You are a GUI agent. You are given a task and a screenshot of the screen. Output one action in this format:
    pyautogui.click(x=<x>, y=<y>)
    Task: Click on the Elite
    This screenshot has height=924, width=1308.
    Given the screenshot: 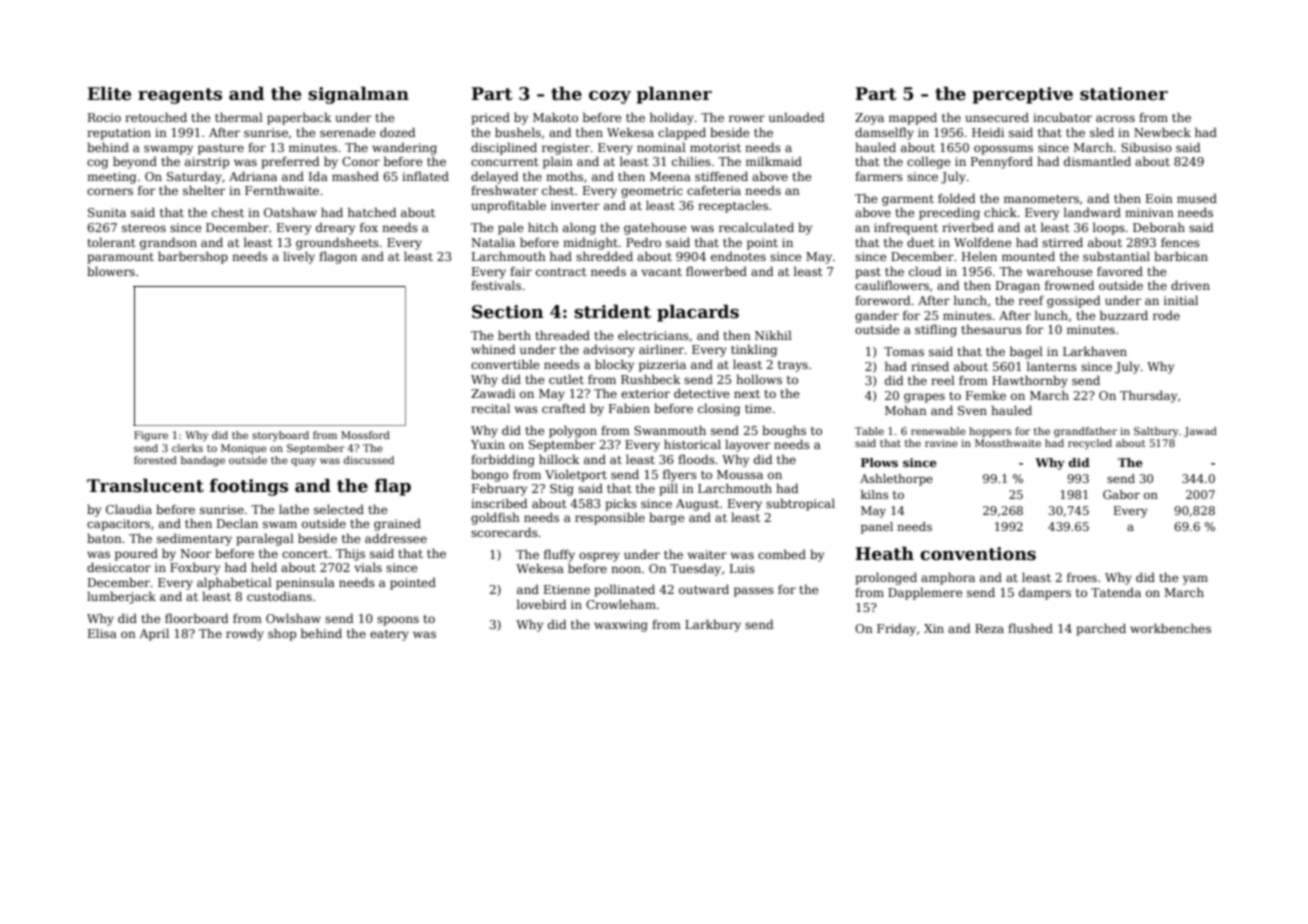 What is the action you would take?
    pyautogui.click(x=109, y=93)
